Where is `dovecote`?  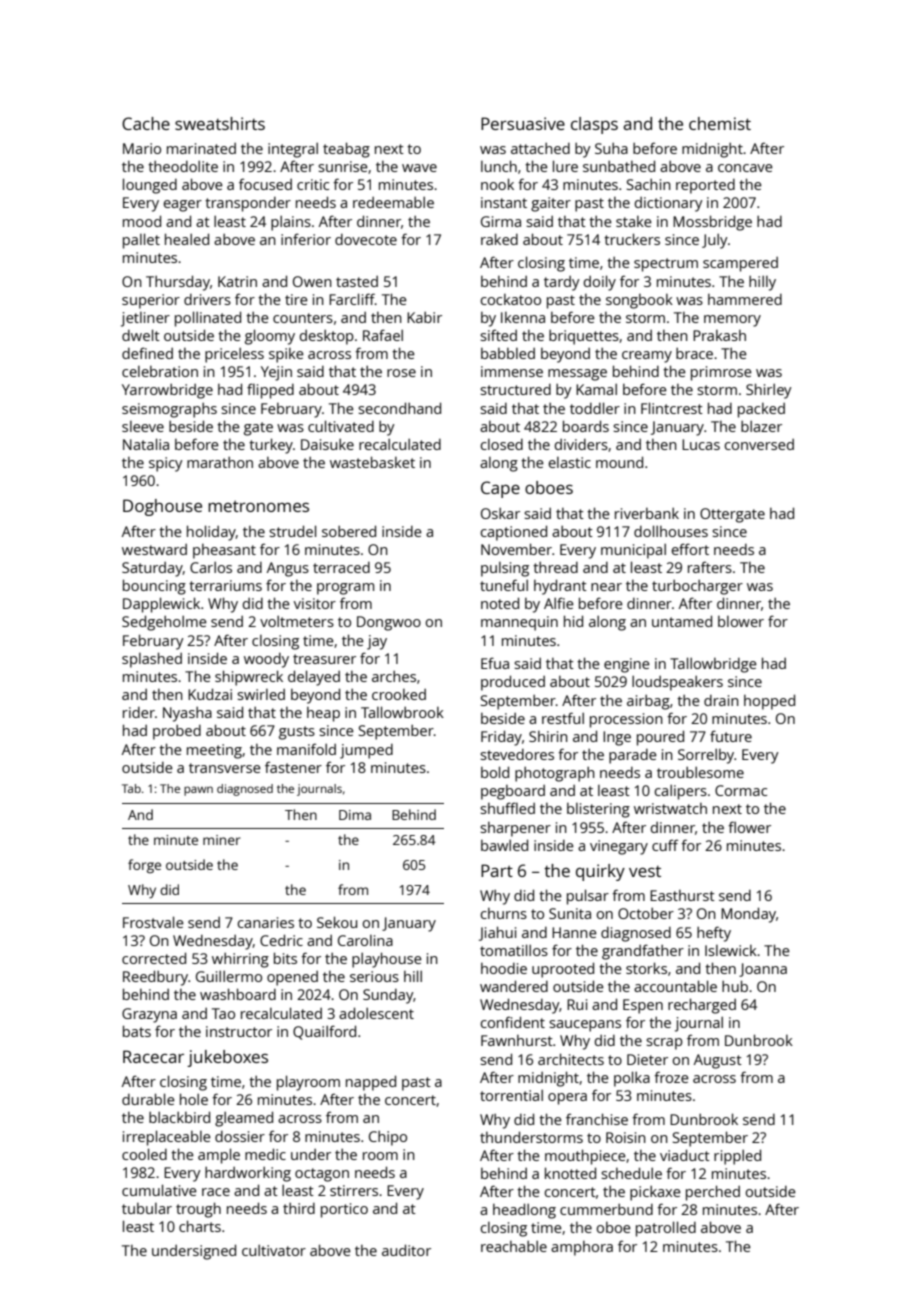
dovecote is located at coordinates (366, 239).
